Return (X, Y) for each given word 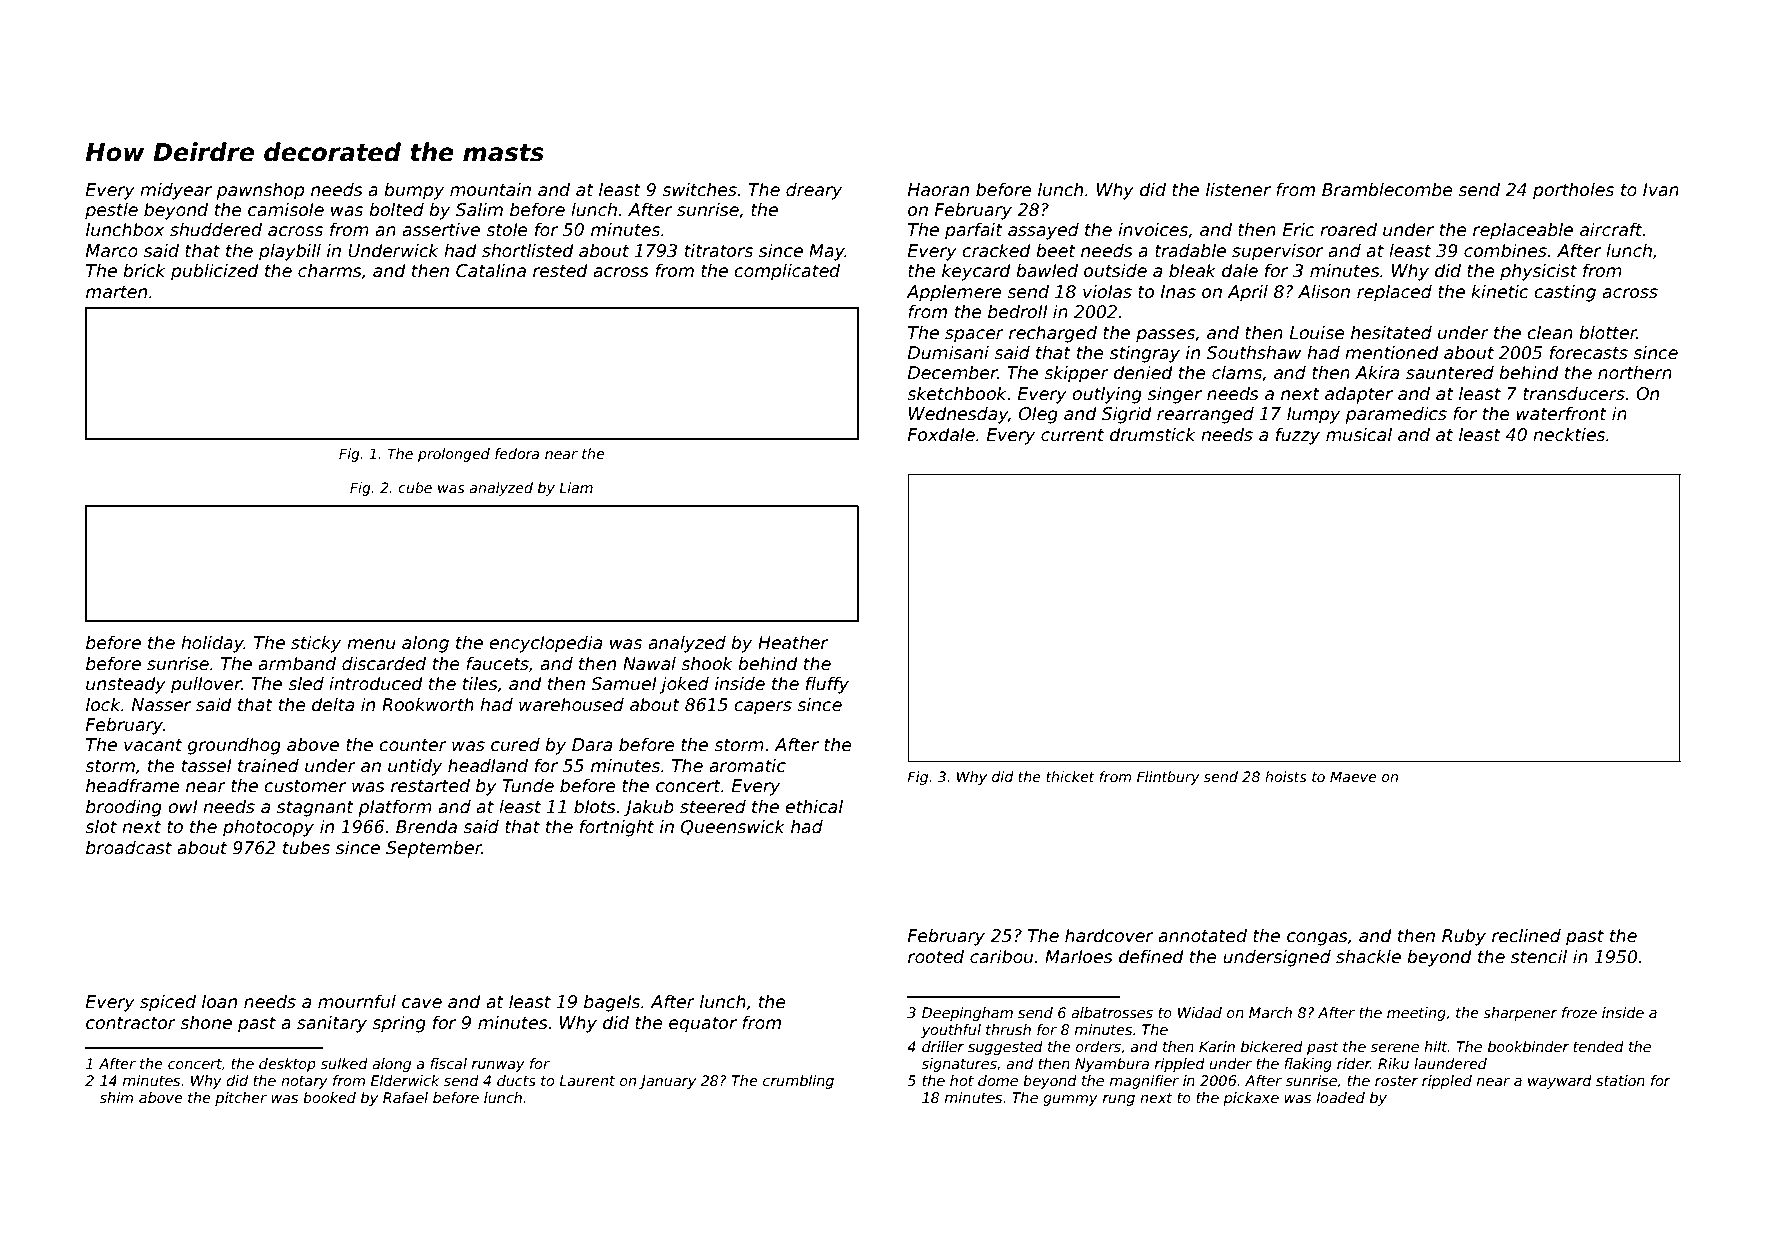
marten (116, 292)
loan (219, 1001)
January (667, 1082)
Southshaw (1254, 353)
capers (763, 708)
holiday (212, 644)
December (952, 372)
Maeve (1353, 776)
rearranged (1205, 415)
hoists (1285, 776)
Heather (793, 643)
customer (305, 786)
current (1072, 435)
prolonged (454, 455)
